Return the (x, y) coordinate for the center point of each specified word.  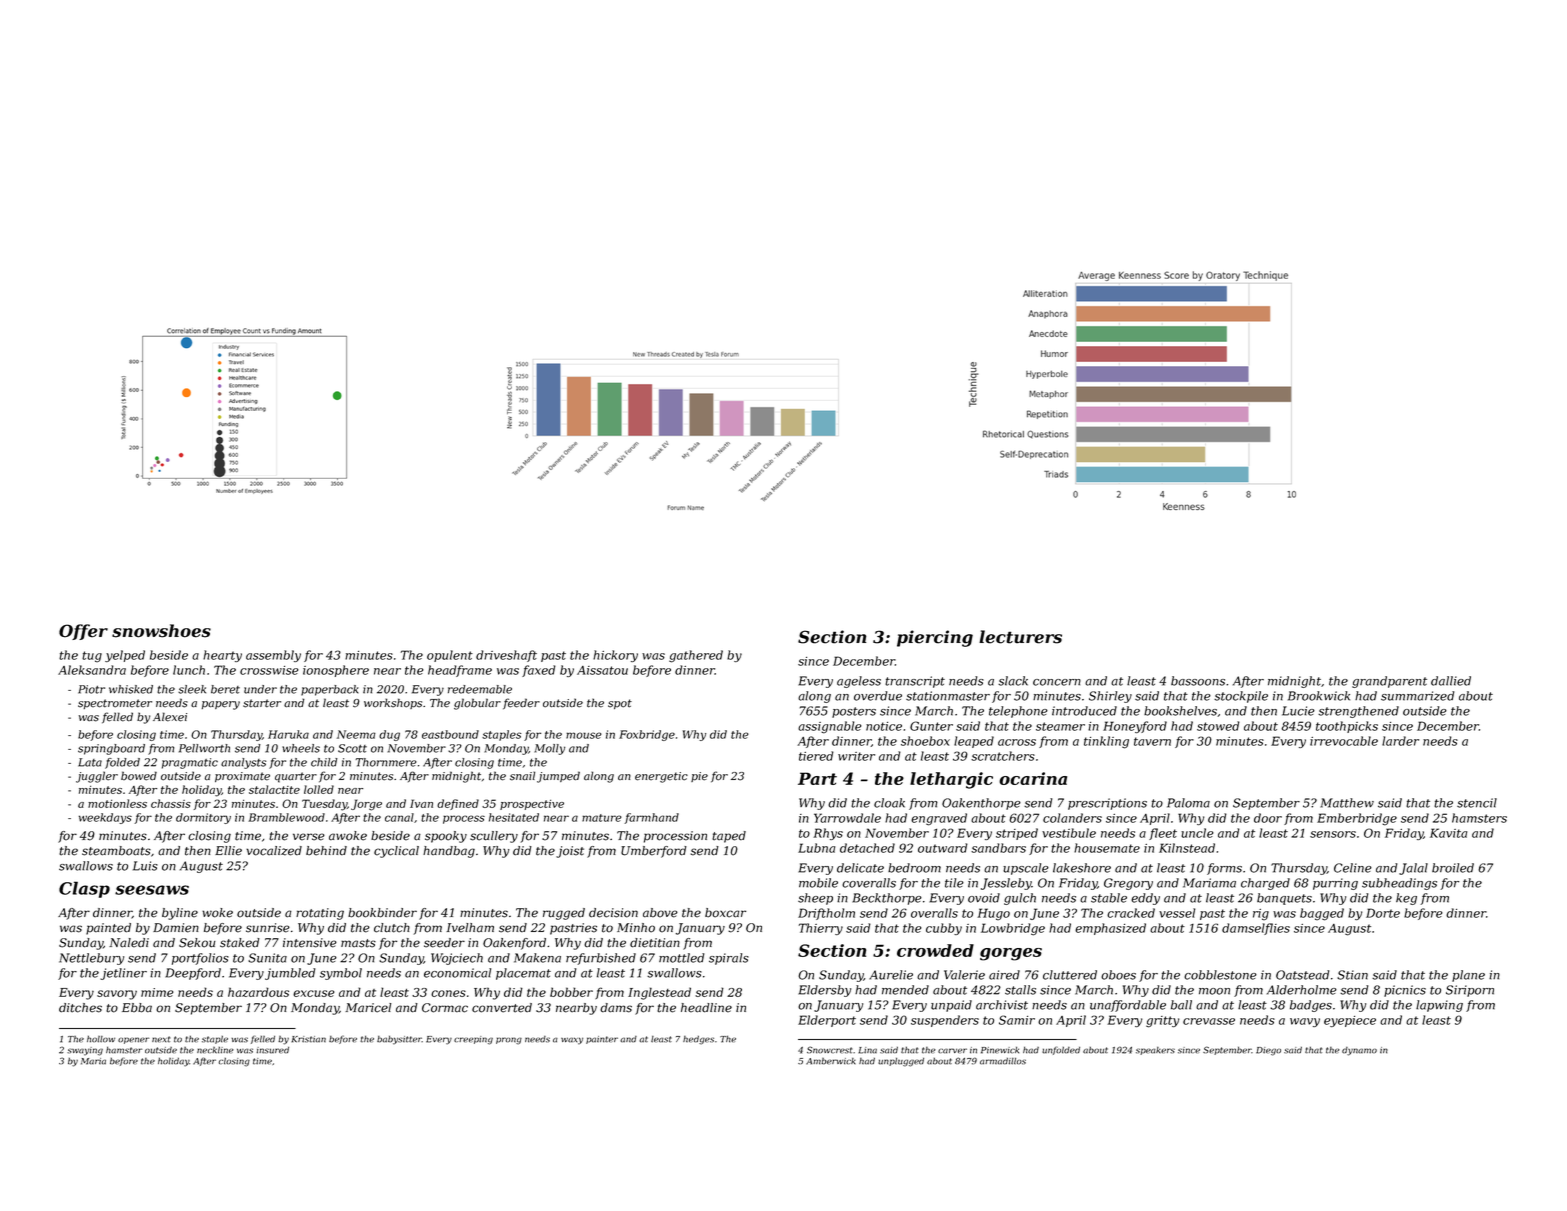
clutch (392, 928)
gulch (1020, 899)
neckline (215, 1050)
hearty (222, 656)
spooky (446, 837)
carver (952, 1051)
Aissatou (602, 670)
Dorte (1383, 913)
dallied (1451, 681)
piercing (935, 638)
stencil (1477, 803)
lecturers (1020, 637)
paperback (329, 690)
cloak (889, 803)
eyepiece (1350, 1021)
